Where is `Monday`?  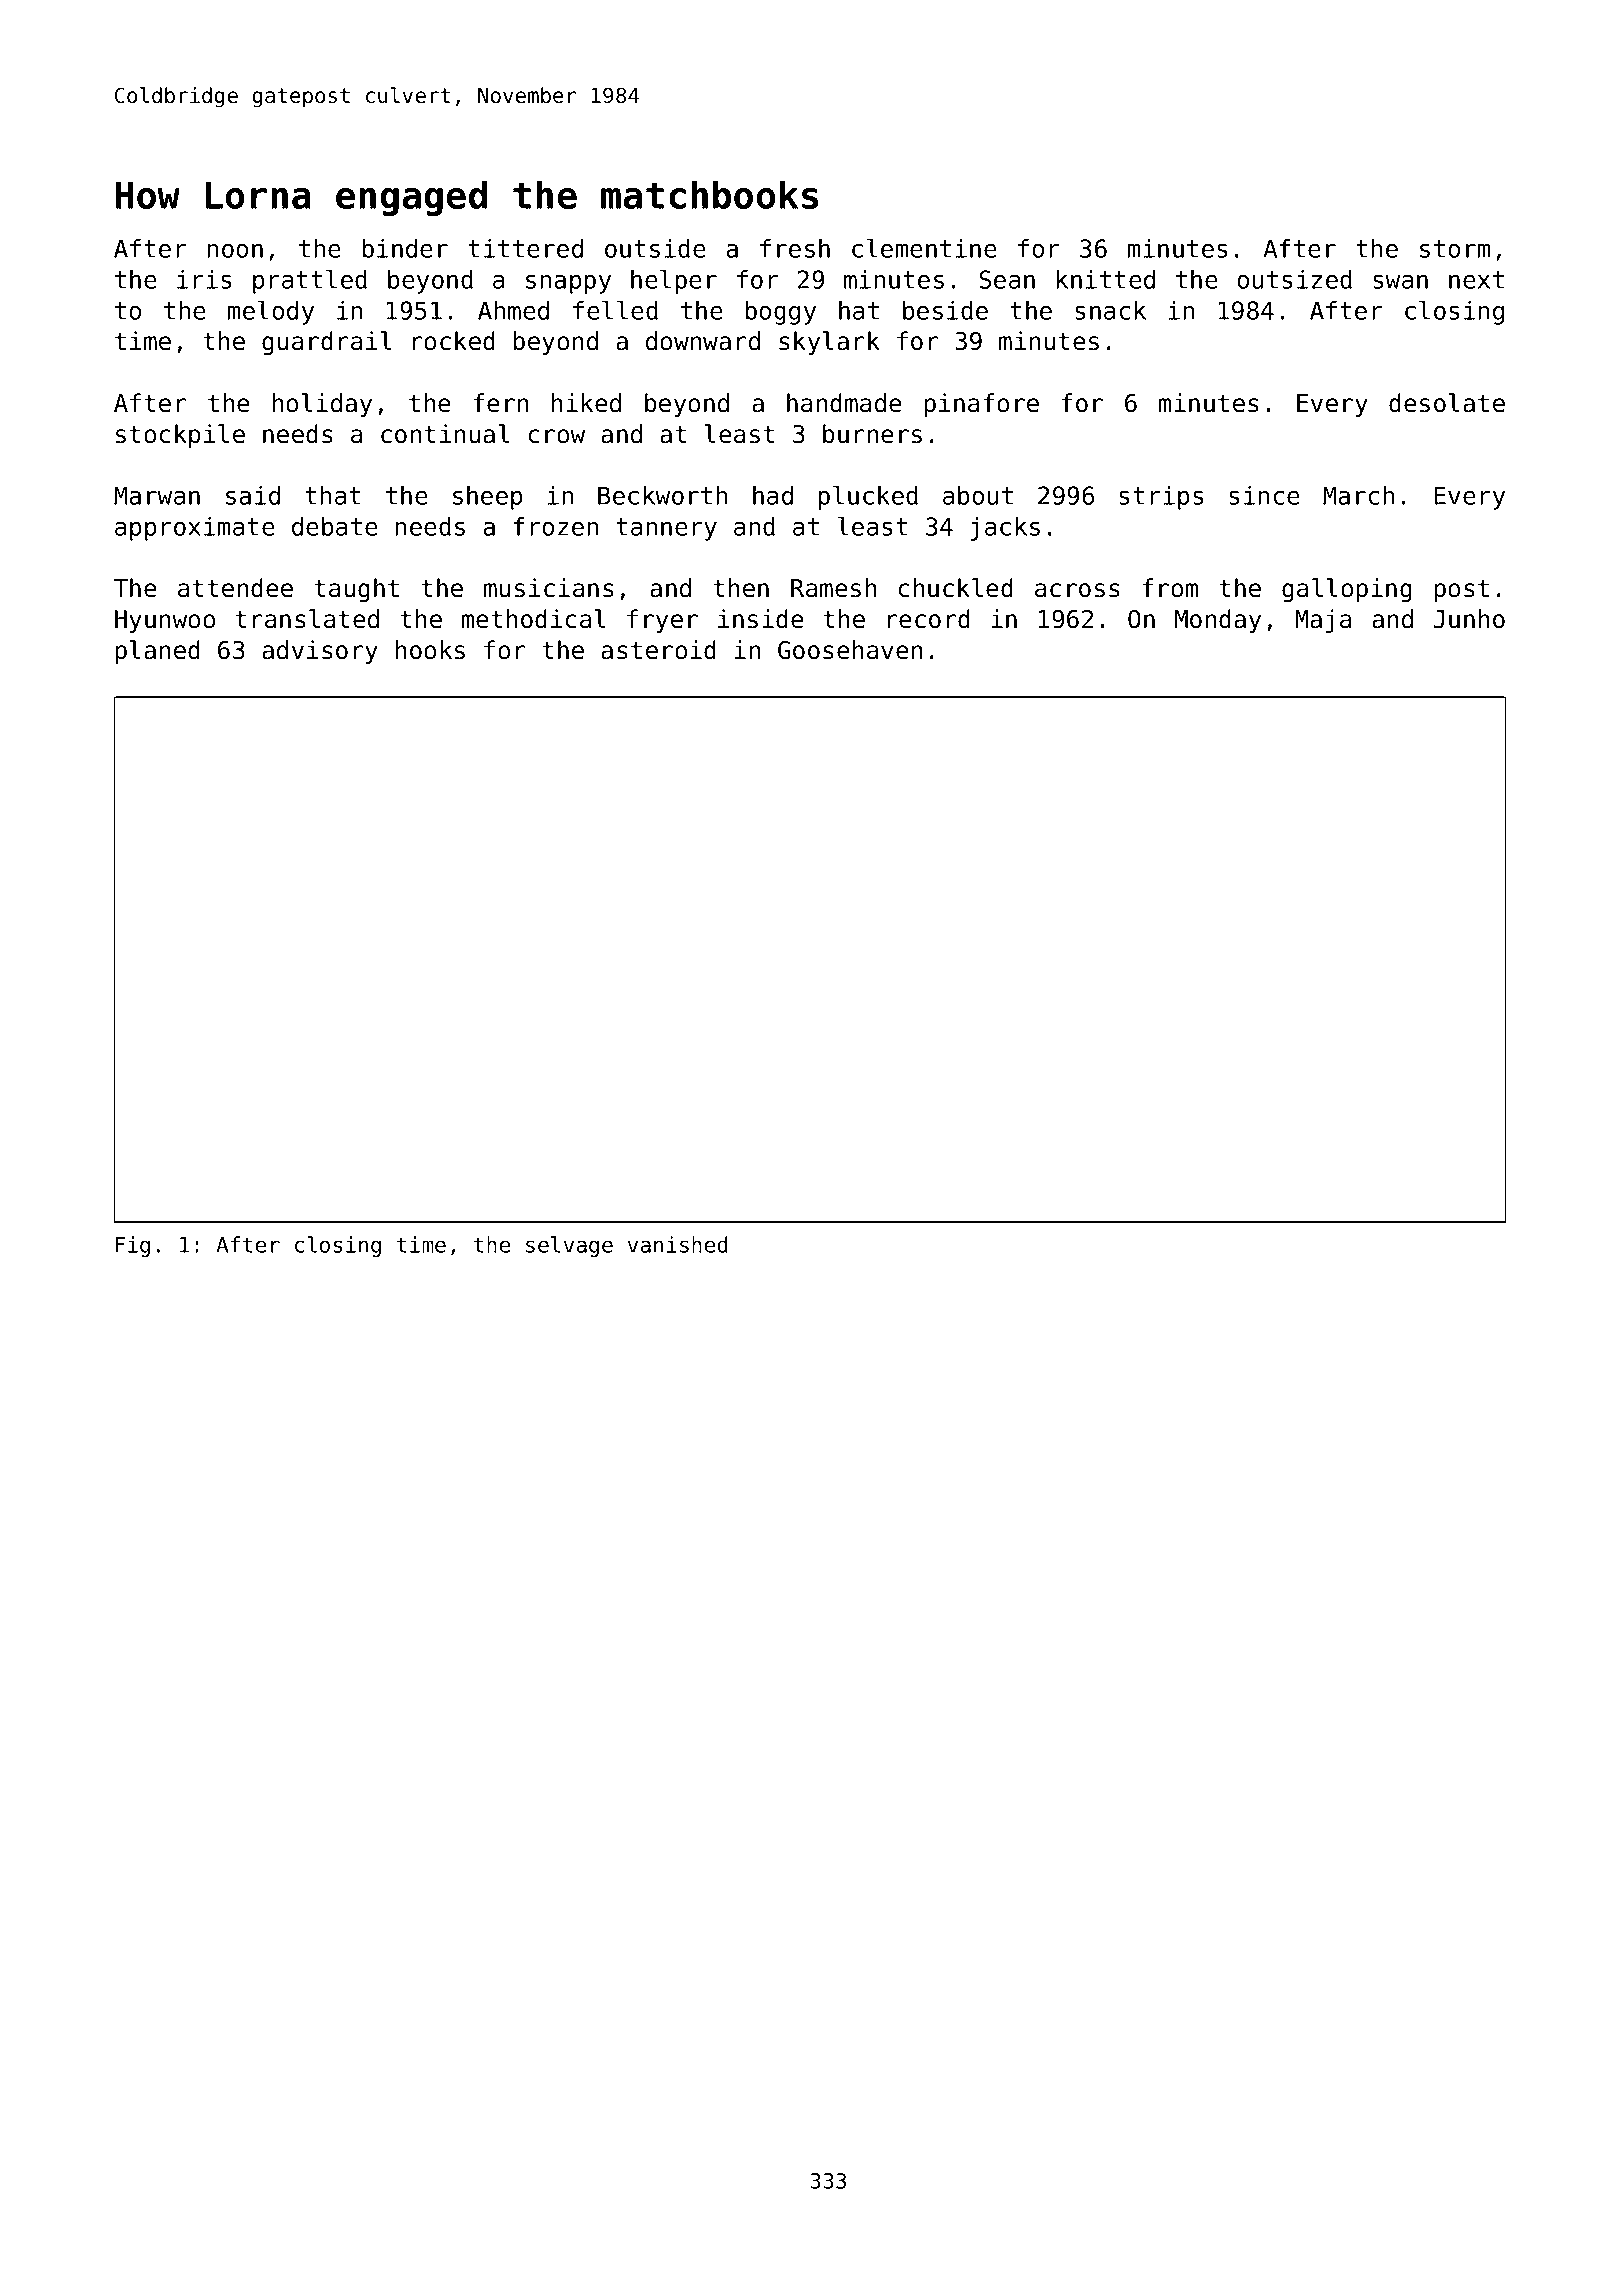 Monday is located at coordinates (1218, 621).
